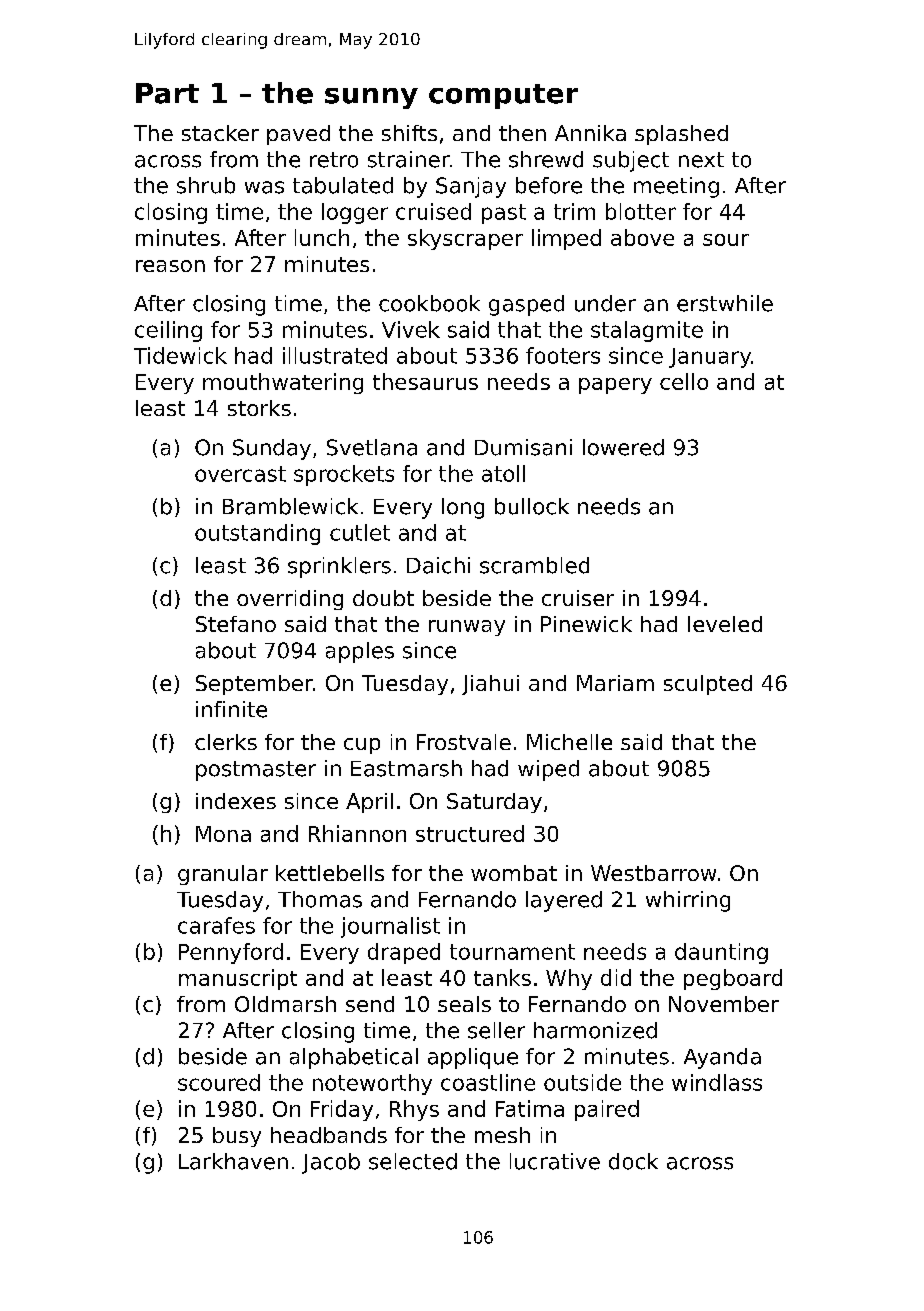 Image resolution: width=924 pixels, height=1311 pixels. Describe the element at coordinates (633, 1161) in the image. I see `dock` at that location.
